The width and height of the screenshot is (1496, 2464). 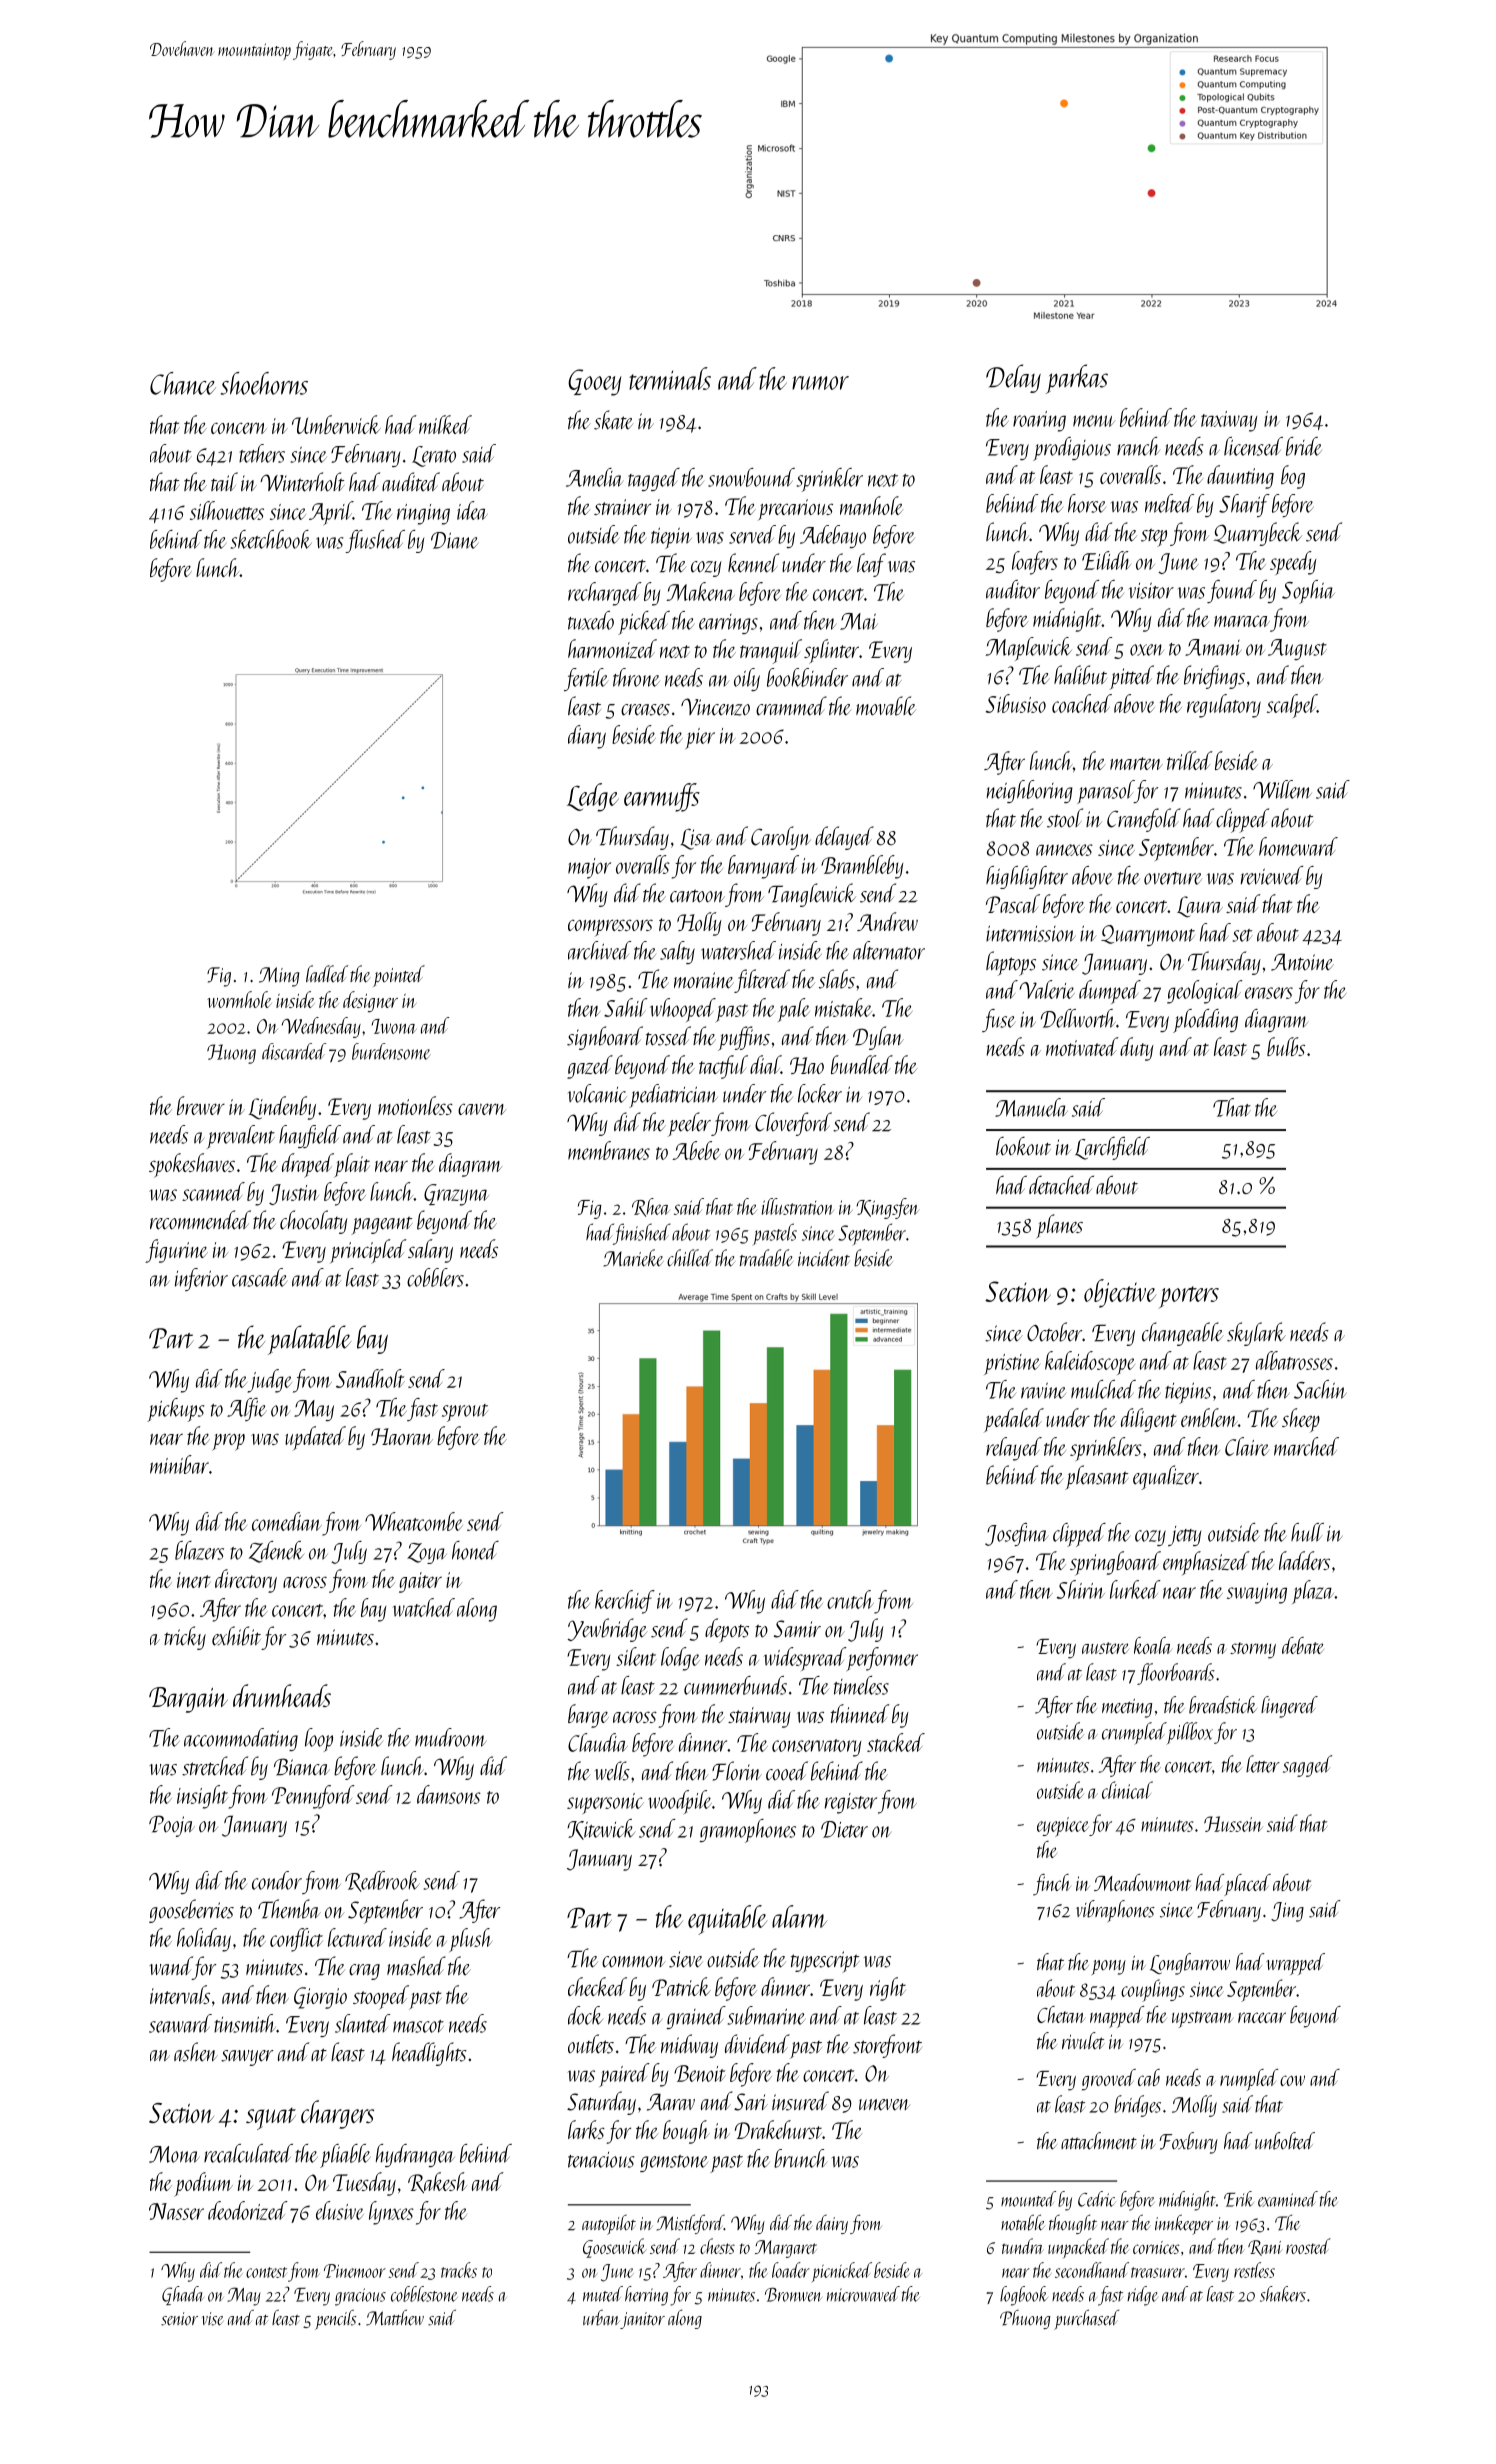 What do you see at coordinates (614, 420) in the screenshot?
I see `skate` at bounding box center [614, 420].
